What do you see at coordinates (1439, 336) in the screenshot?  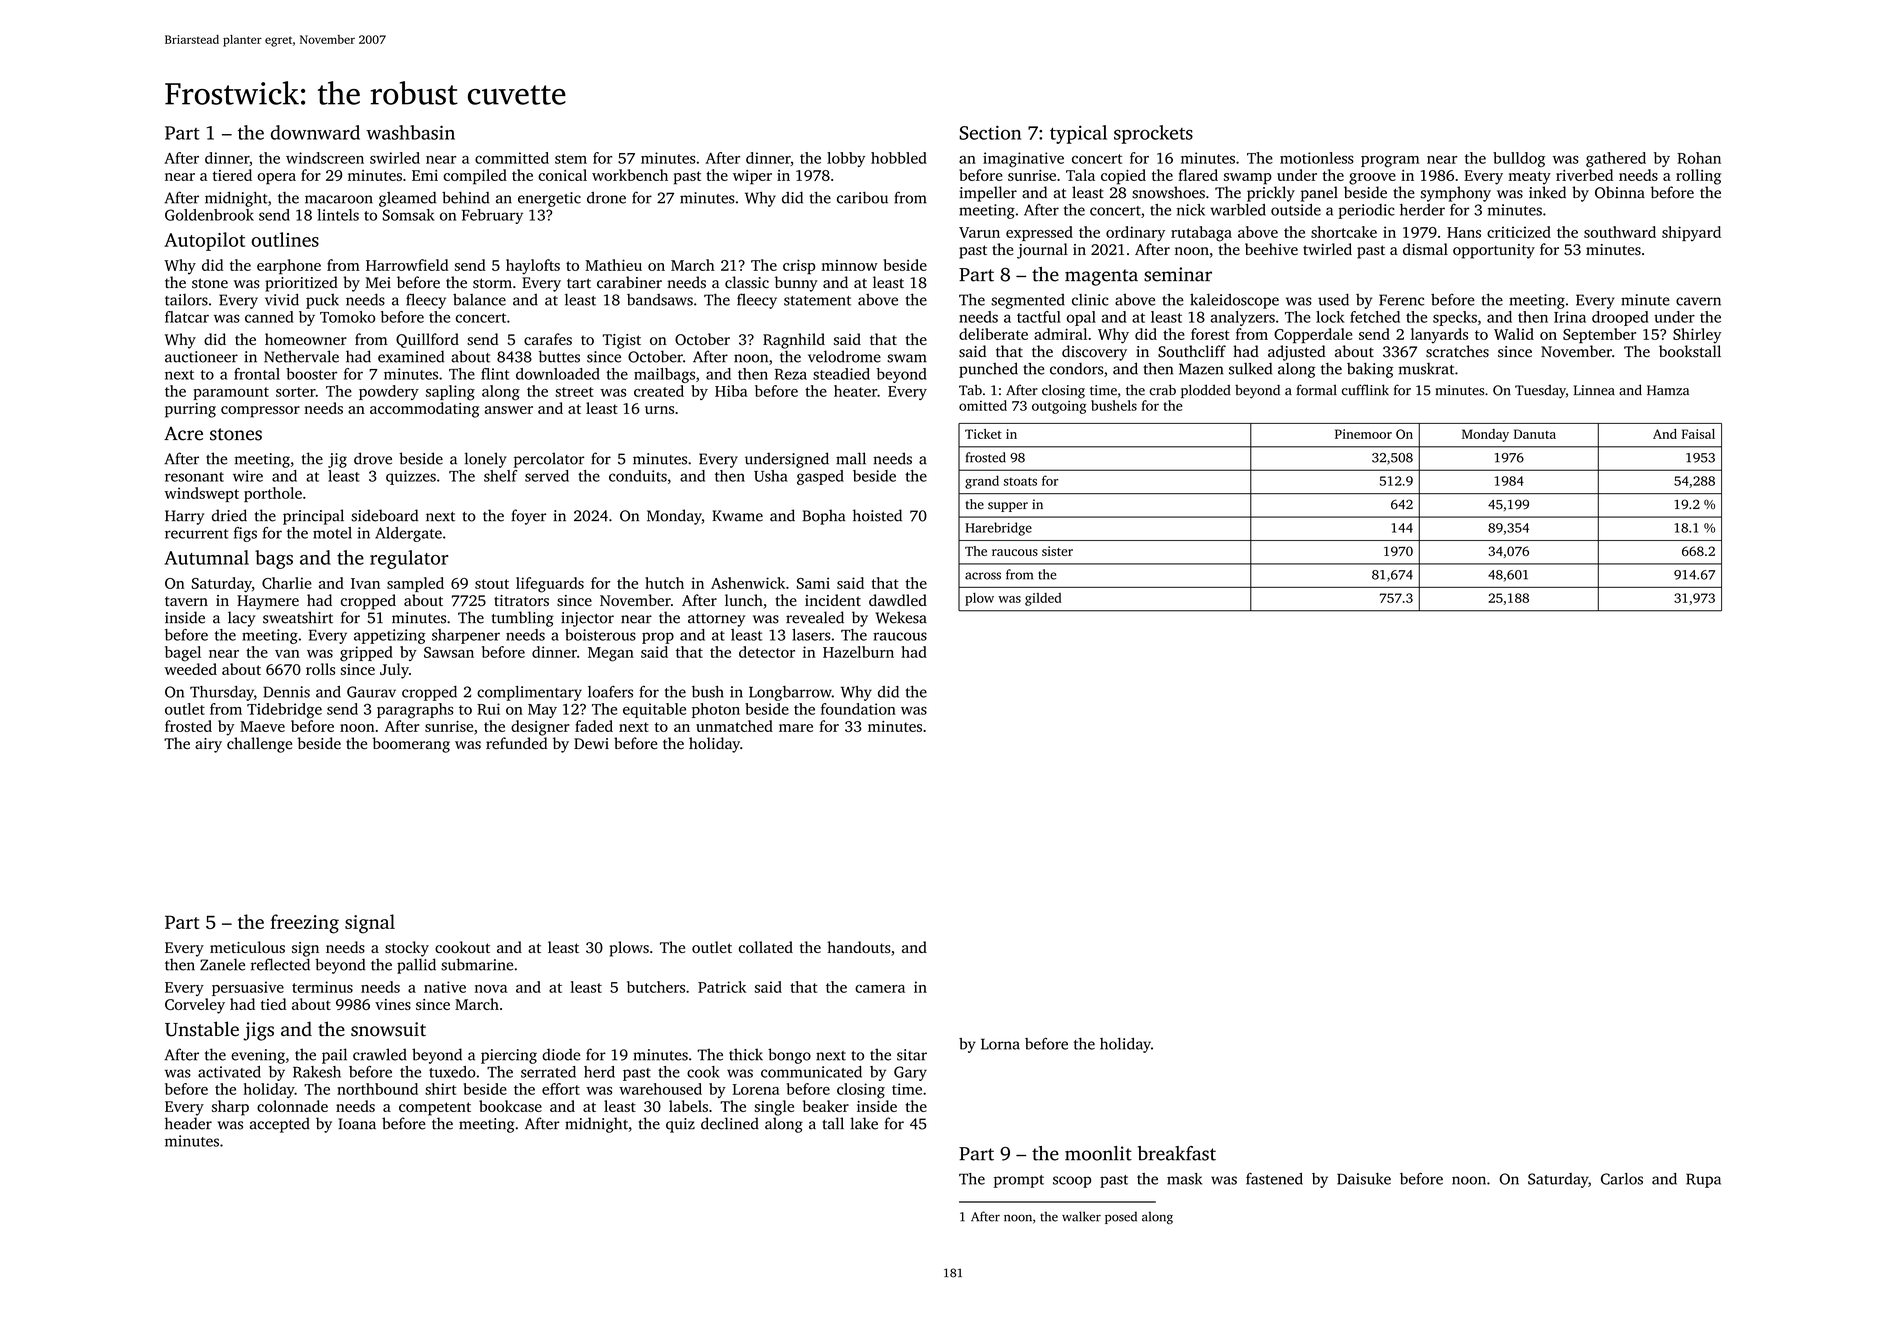 I see `lanyards` at bounding box center [1439, 336].
